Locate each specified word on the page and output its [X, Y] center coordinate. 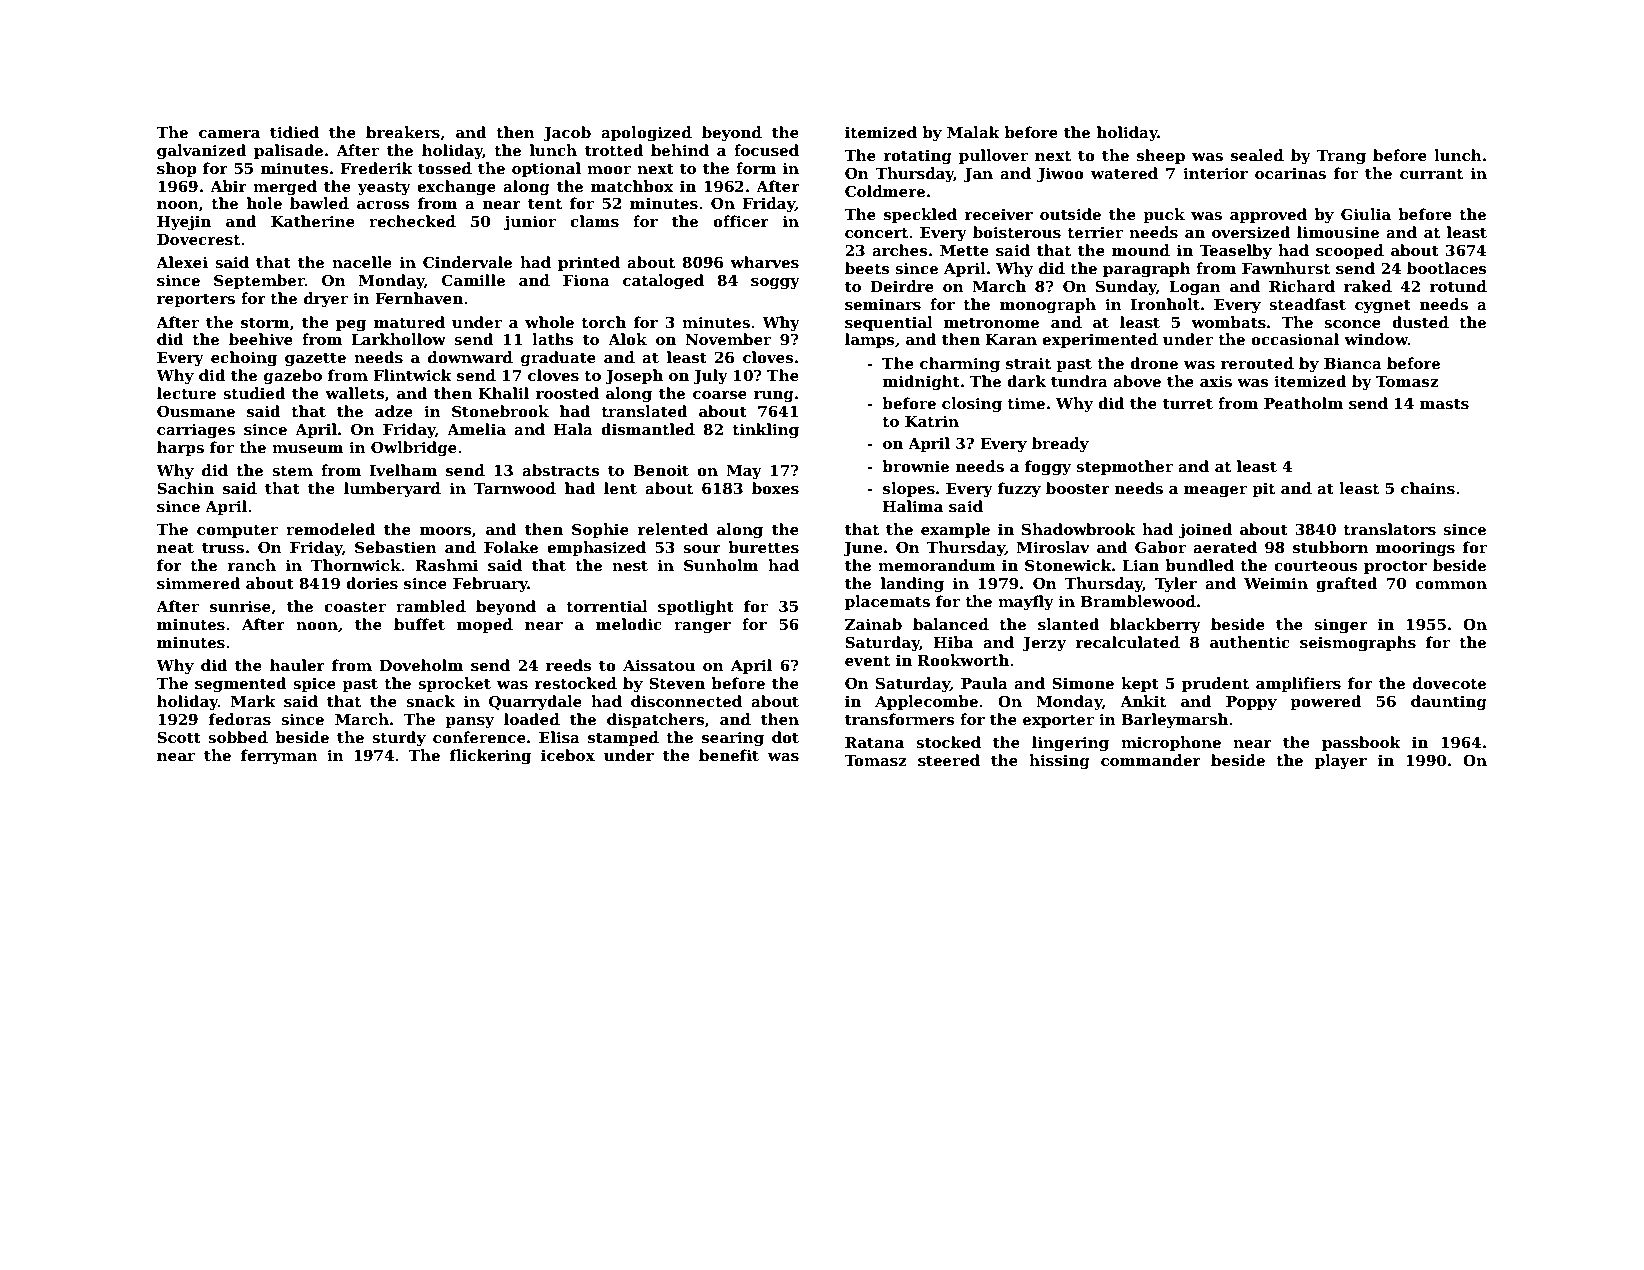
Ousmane [196, 411]
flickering [490, 757]
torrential [607, 606]
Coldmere [885, 191]
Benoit [661, 470]
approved [1268, 215]
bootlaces [1447, 268]
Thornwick [356, 565]
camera [229, 134]
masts [1444, 404]
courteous [1316, 566]
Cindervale [467, 262]
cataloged [663, 282]
